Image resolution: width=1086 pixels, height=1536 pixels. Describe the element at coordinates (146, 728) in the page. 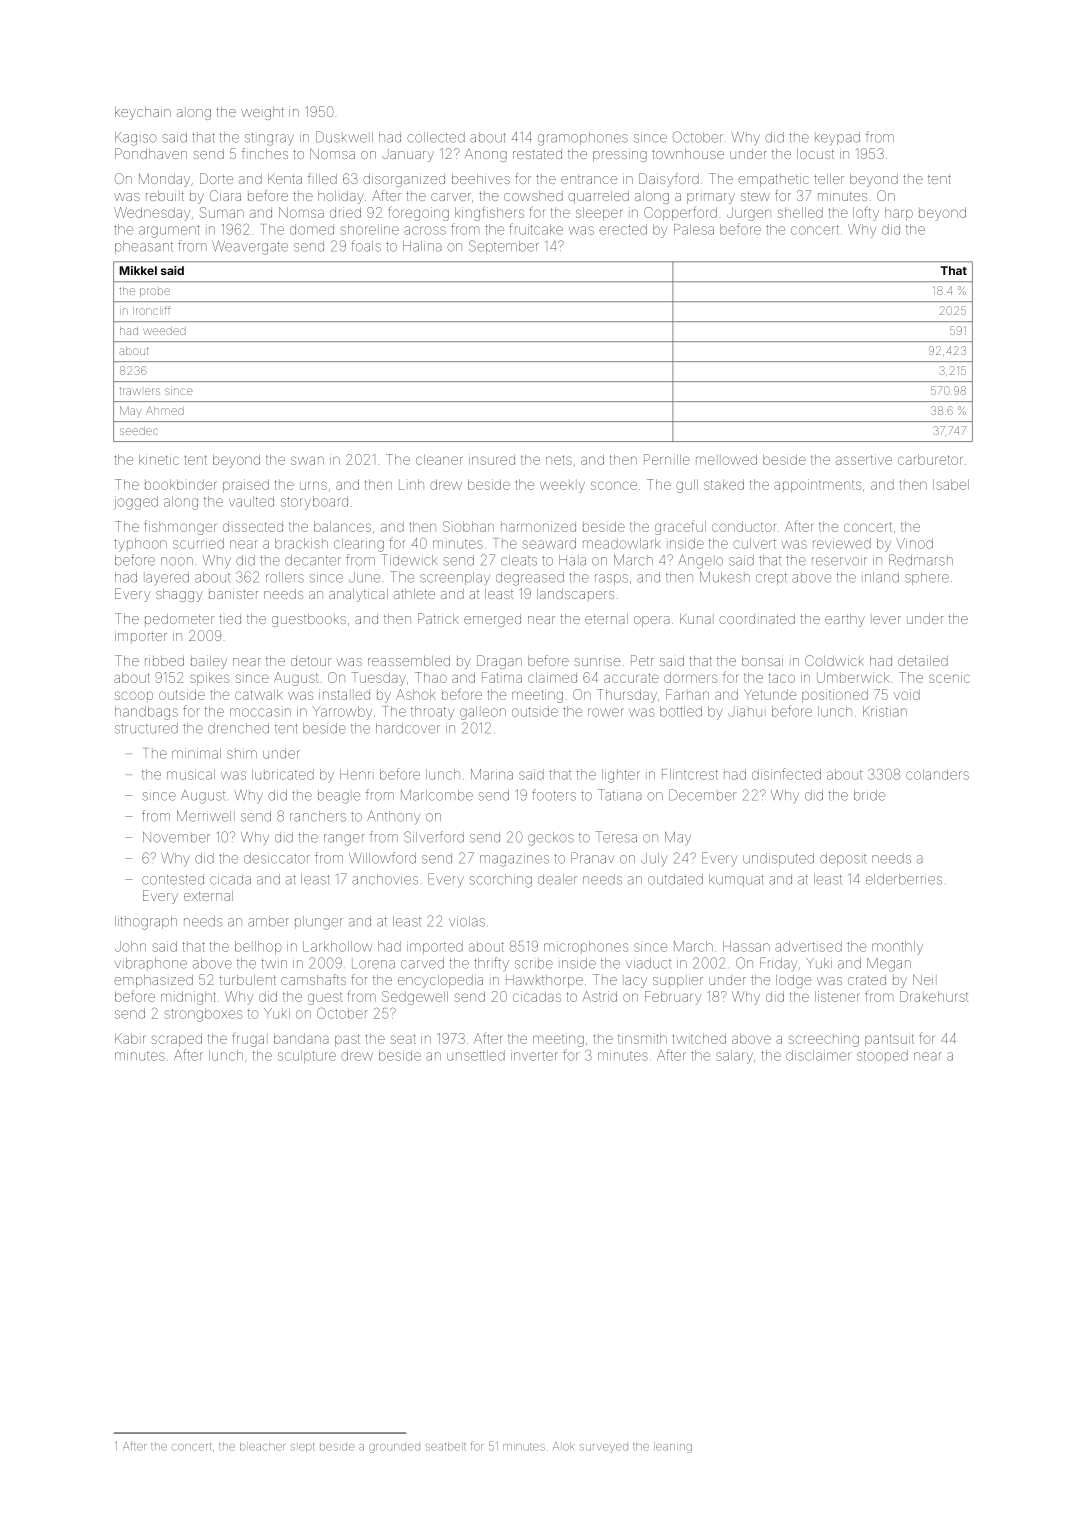

I see `structured` at that location.
